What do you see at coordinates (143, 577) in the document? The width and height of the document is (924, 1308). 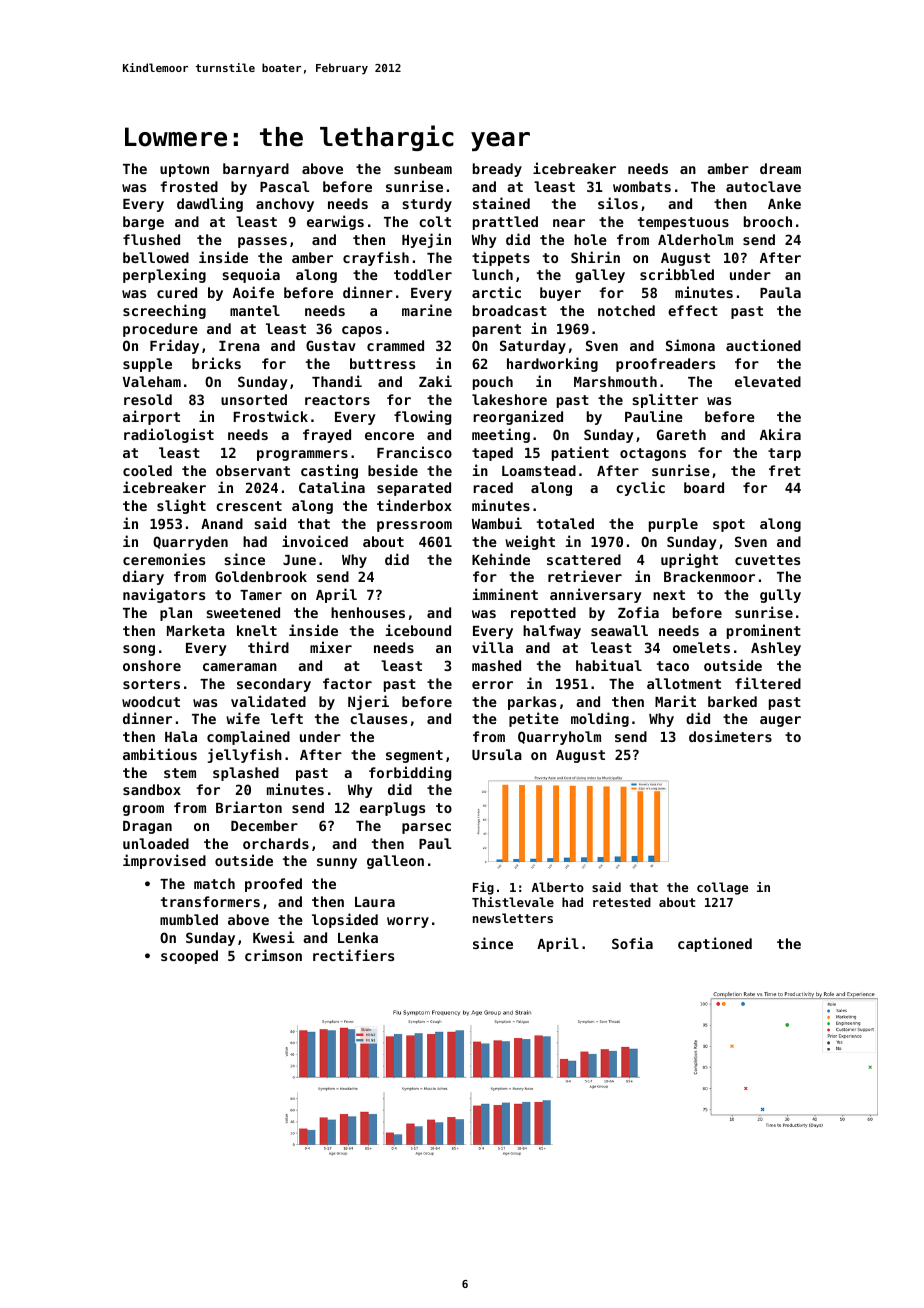 I see `diary` at bounding box center [143, 577].
